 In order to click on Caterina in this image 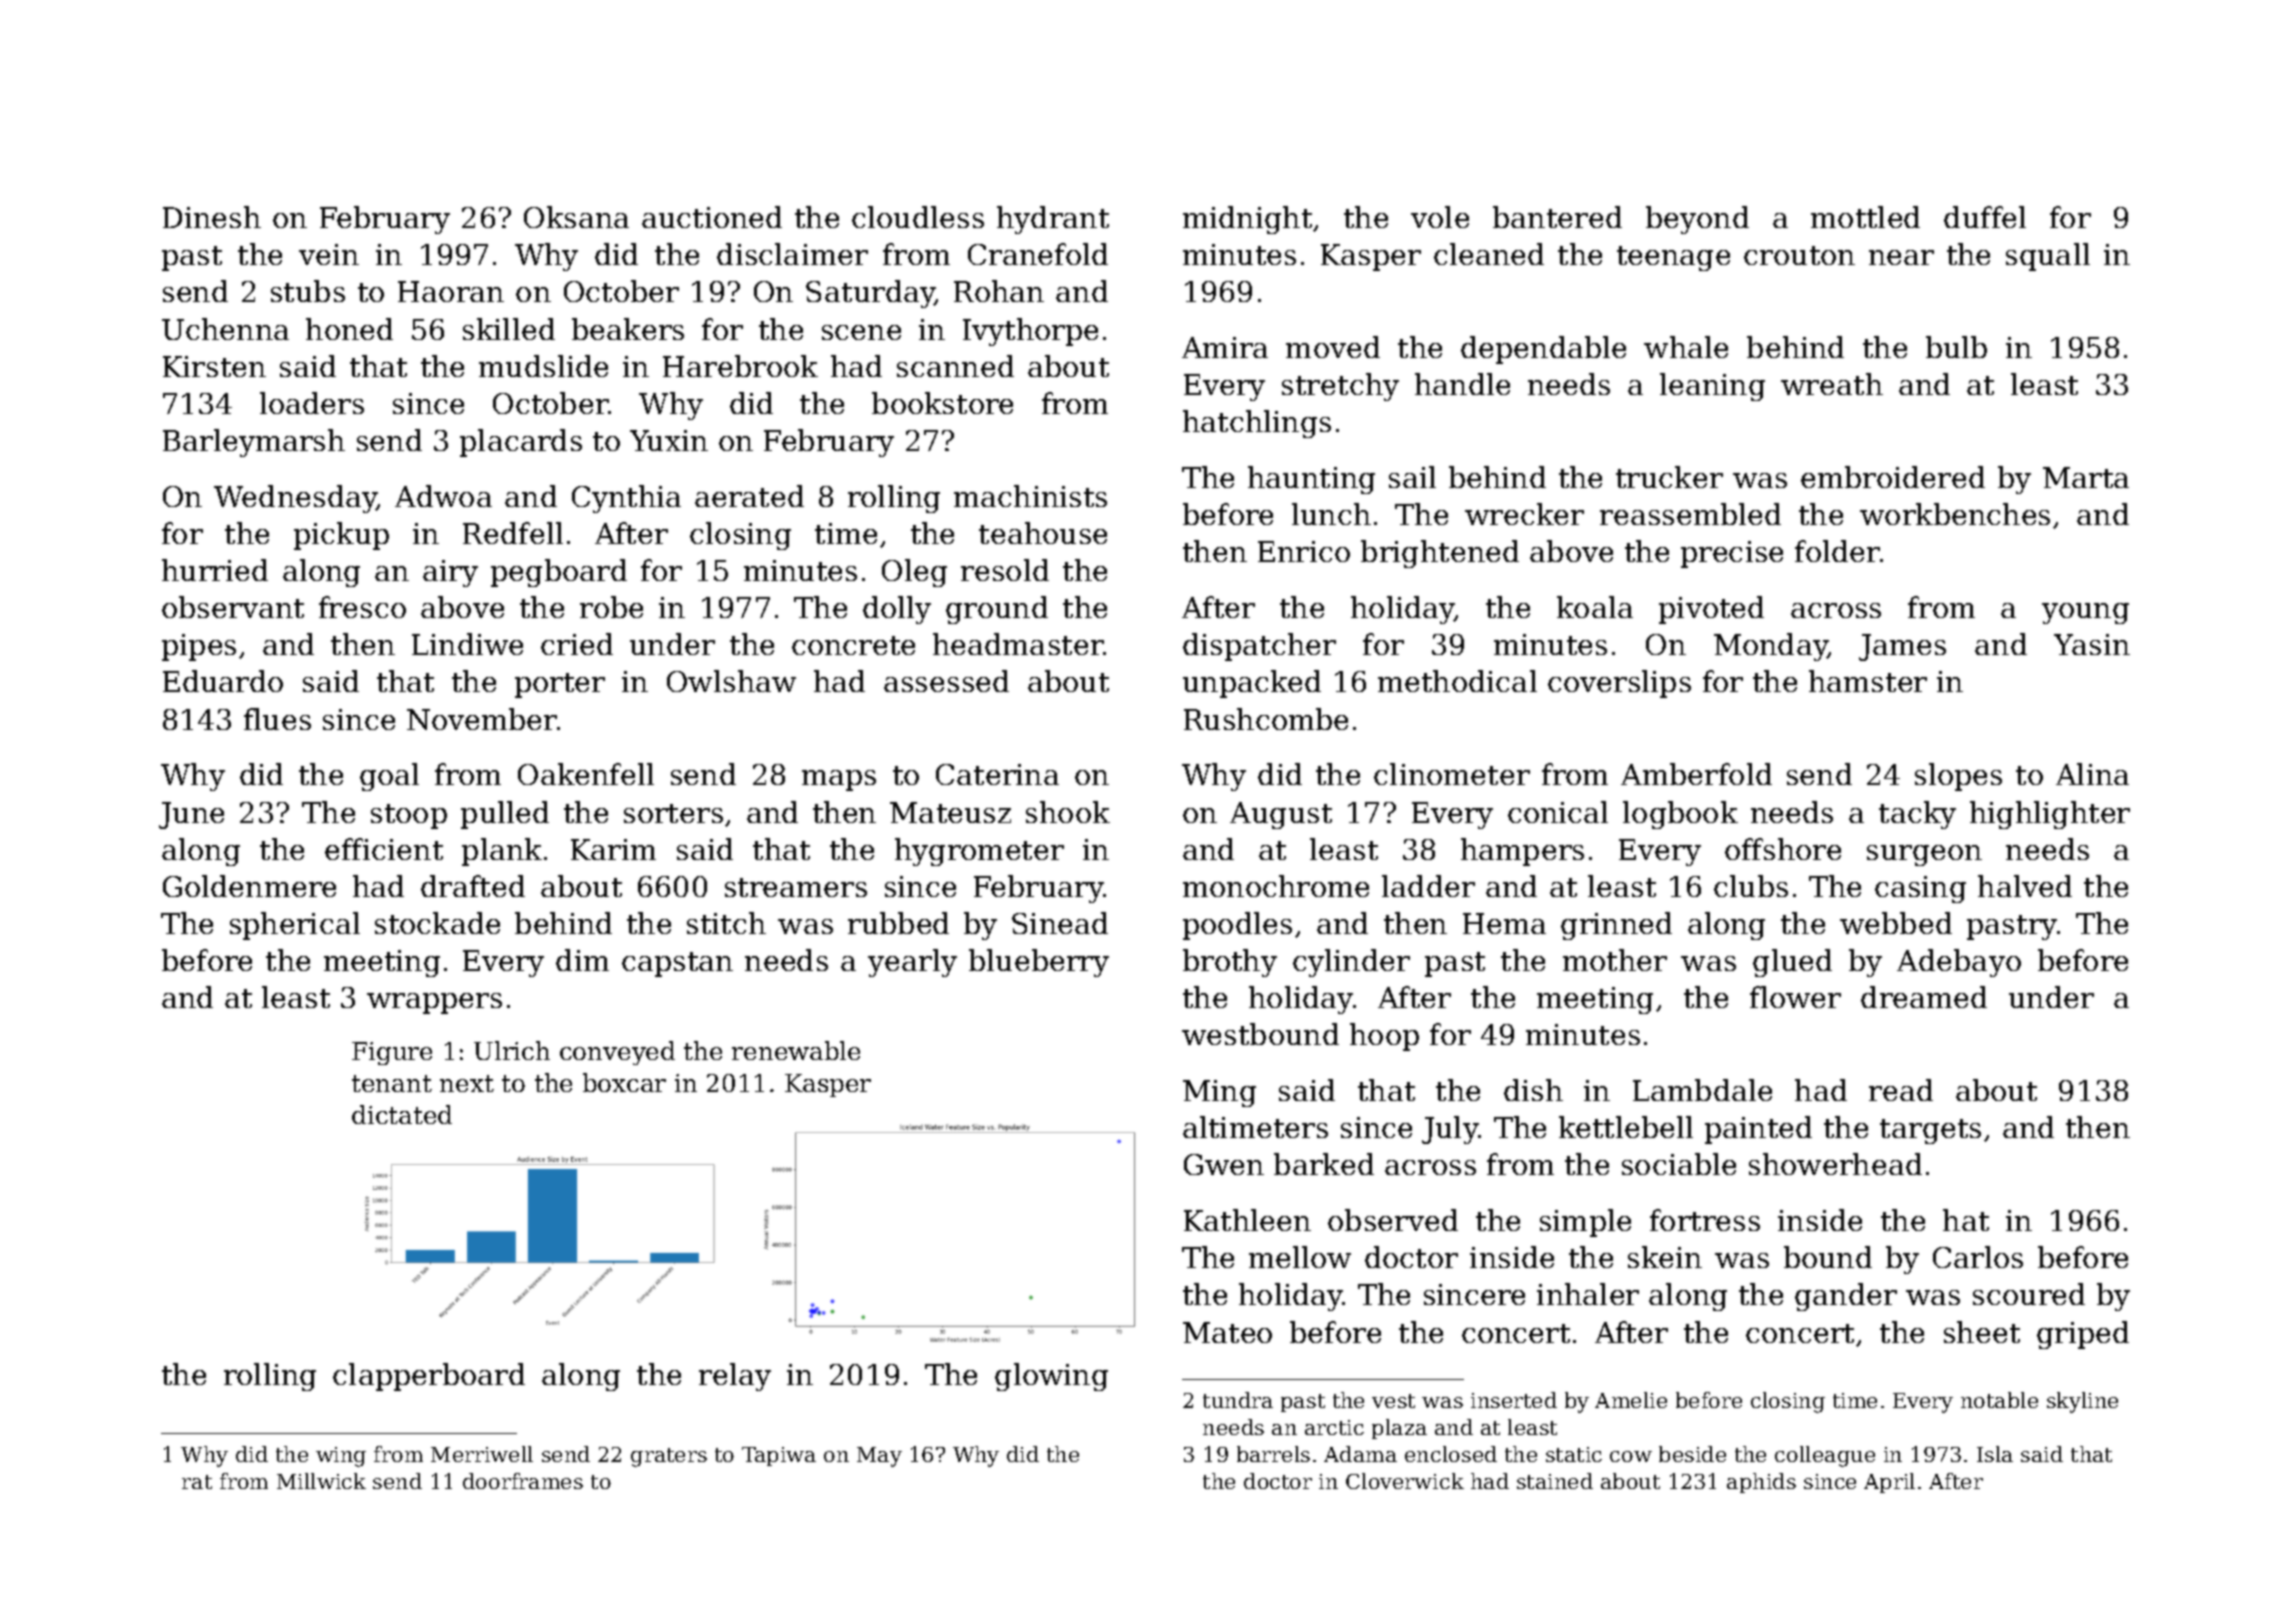, I will do `click(997, 774)`.
